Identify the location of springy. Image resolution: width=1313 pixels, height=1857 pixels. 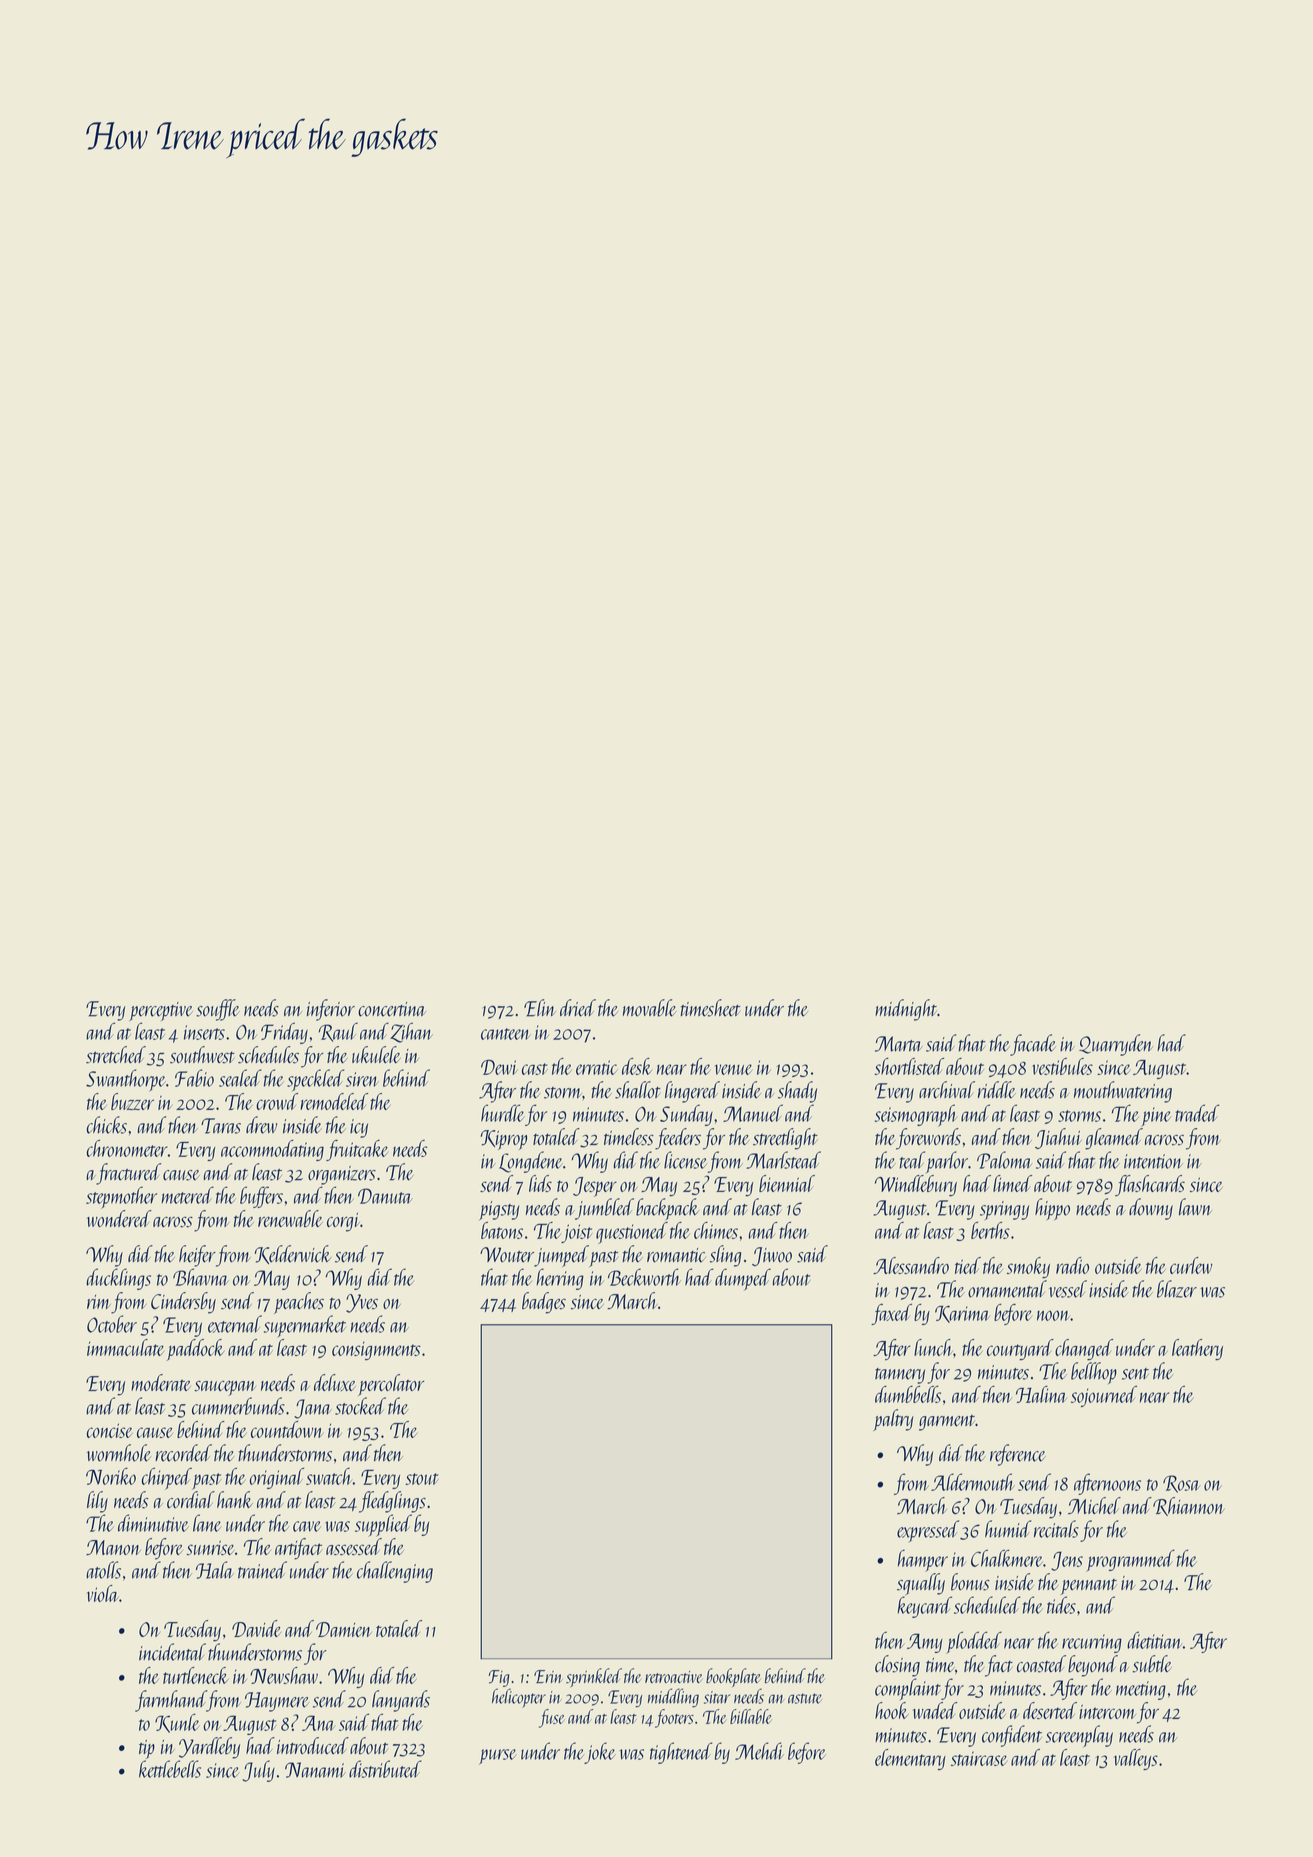
(1004, 1210).
